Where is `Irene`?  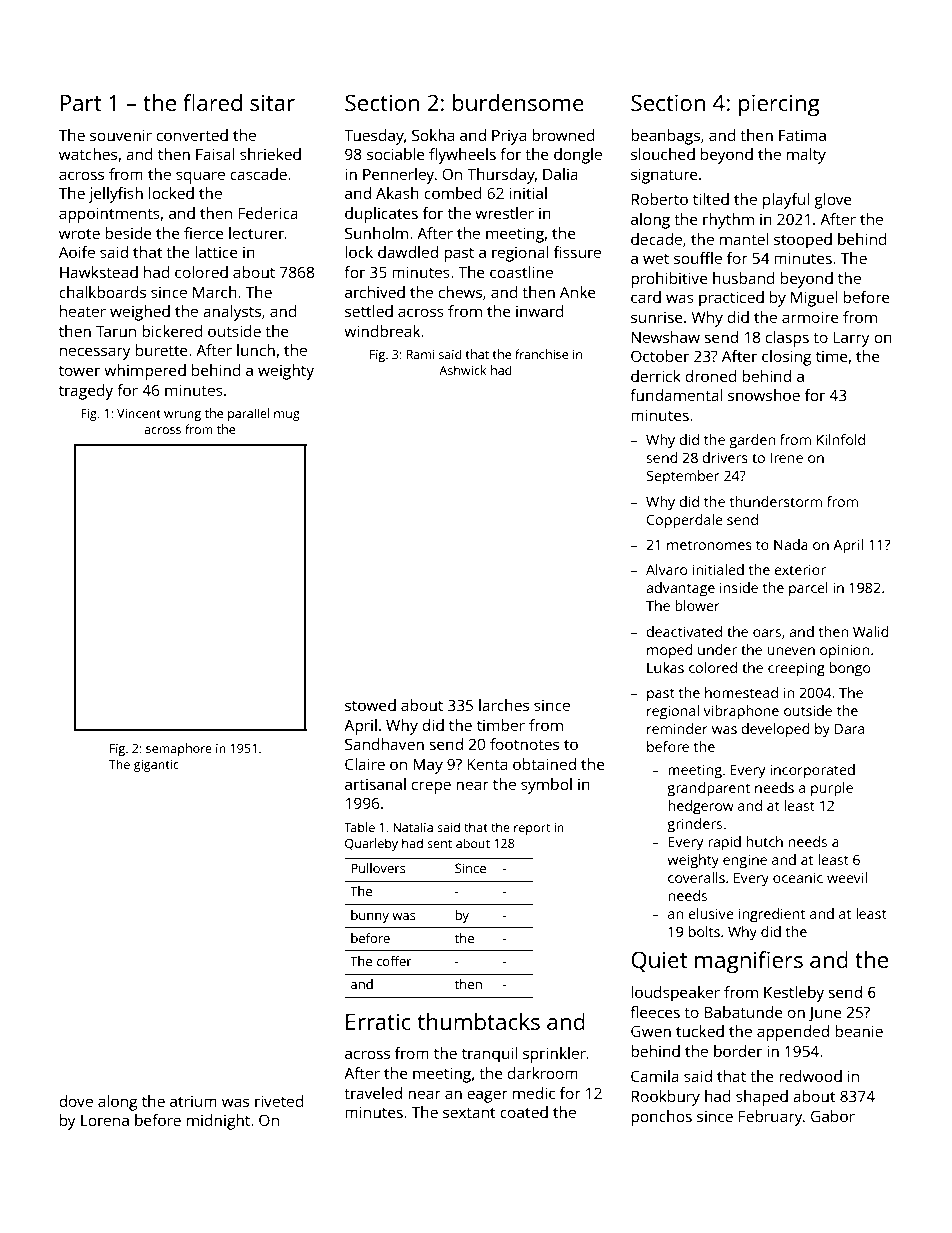 Irene is located at coordinates (786, 457).
